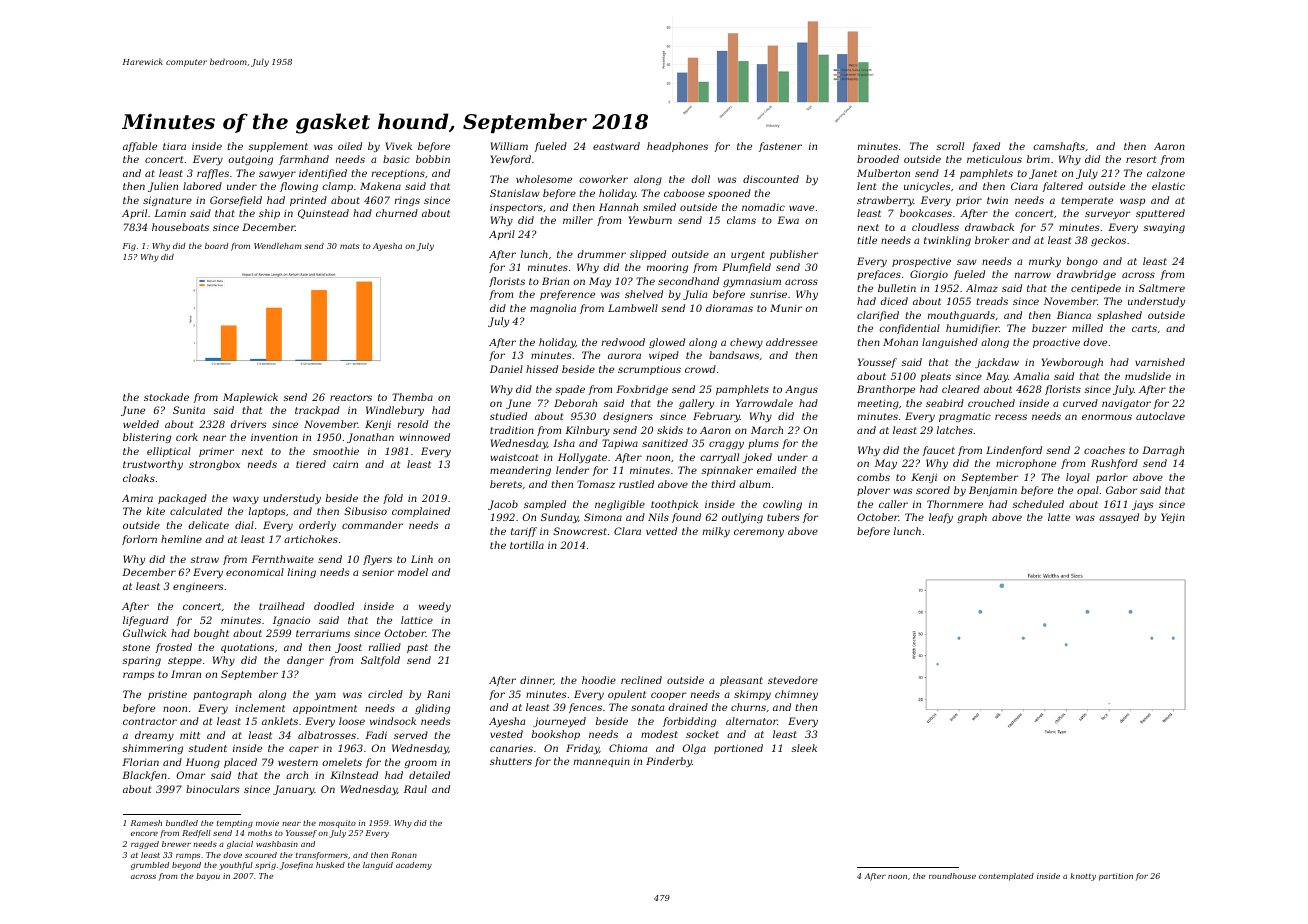 This image has height=924, width=1308. What do you see at coordinates (351, 397) in the image?
I see `reactors` at bounding box center [351, 397].
